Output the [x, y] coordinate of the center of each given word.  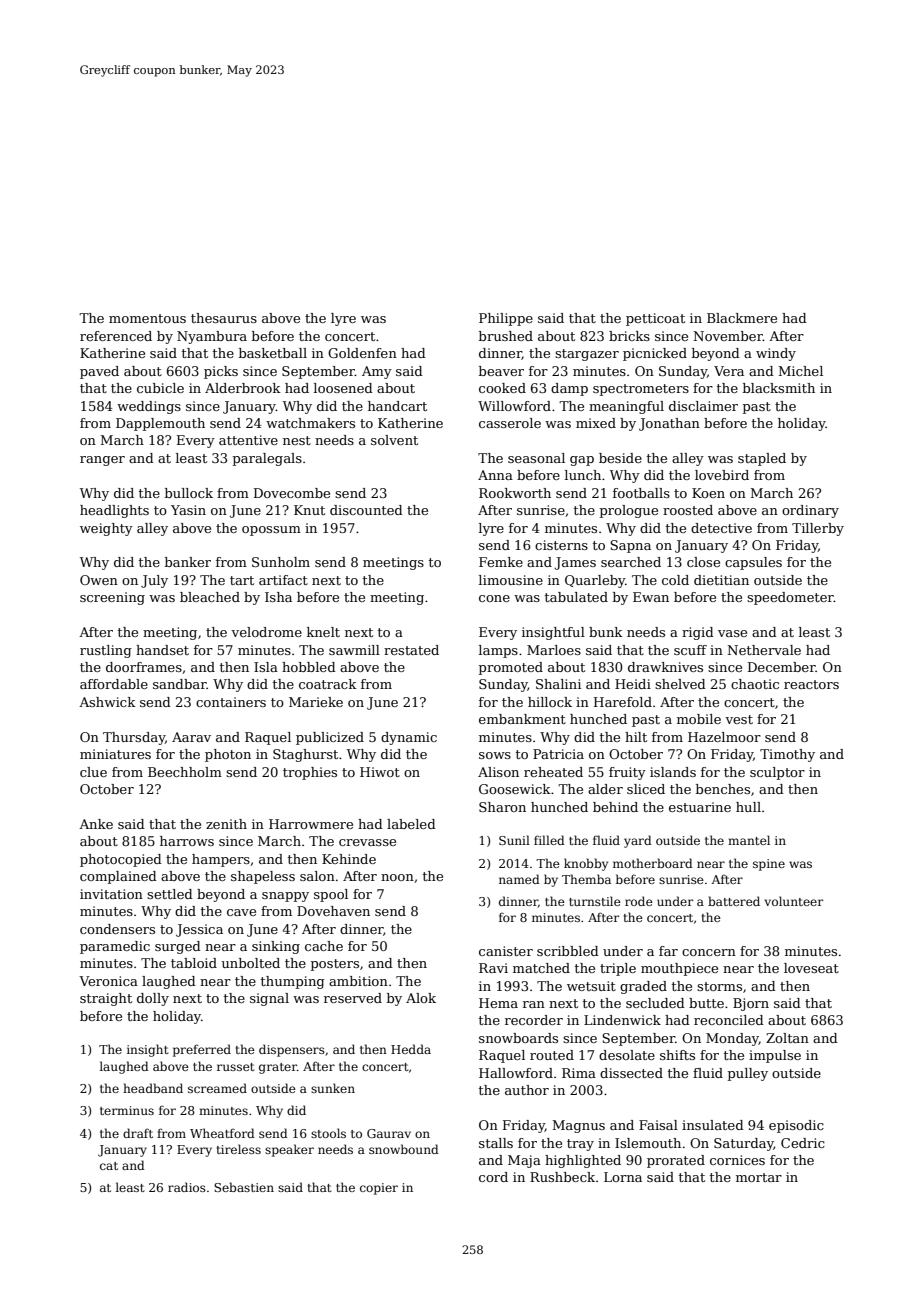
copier [379, 1189]
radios [187, 1187]
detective [721, 528]
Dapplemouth [160, 424]
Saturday [744, 1144]
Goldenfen [362, 353]
